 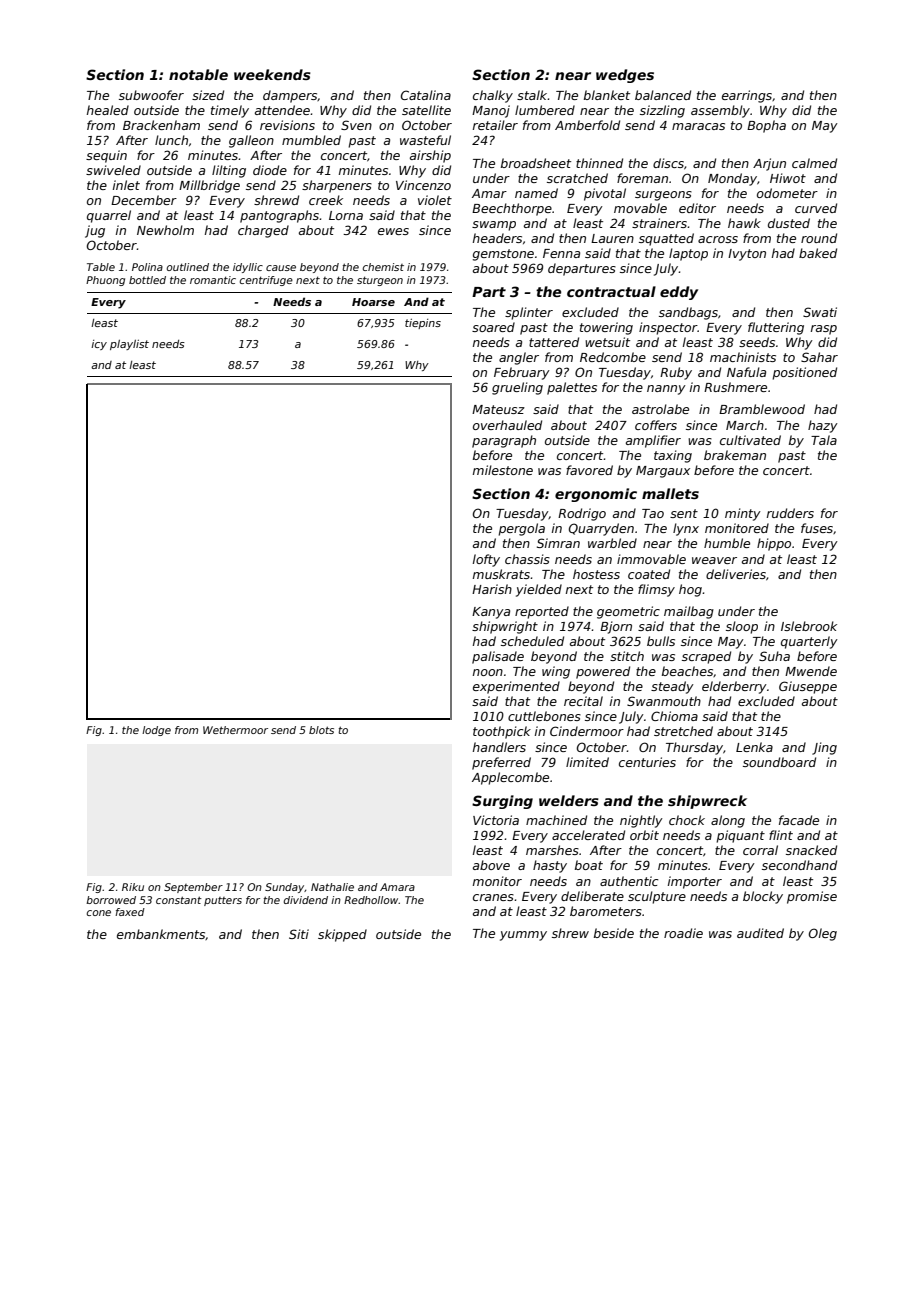 What do you see at coordinates (108, 110) in the screenshot?
I see `healed` at bounding box center [108, 110].
